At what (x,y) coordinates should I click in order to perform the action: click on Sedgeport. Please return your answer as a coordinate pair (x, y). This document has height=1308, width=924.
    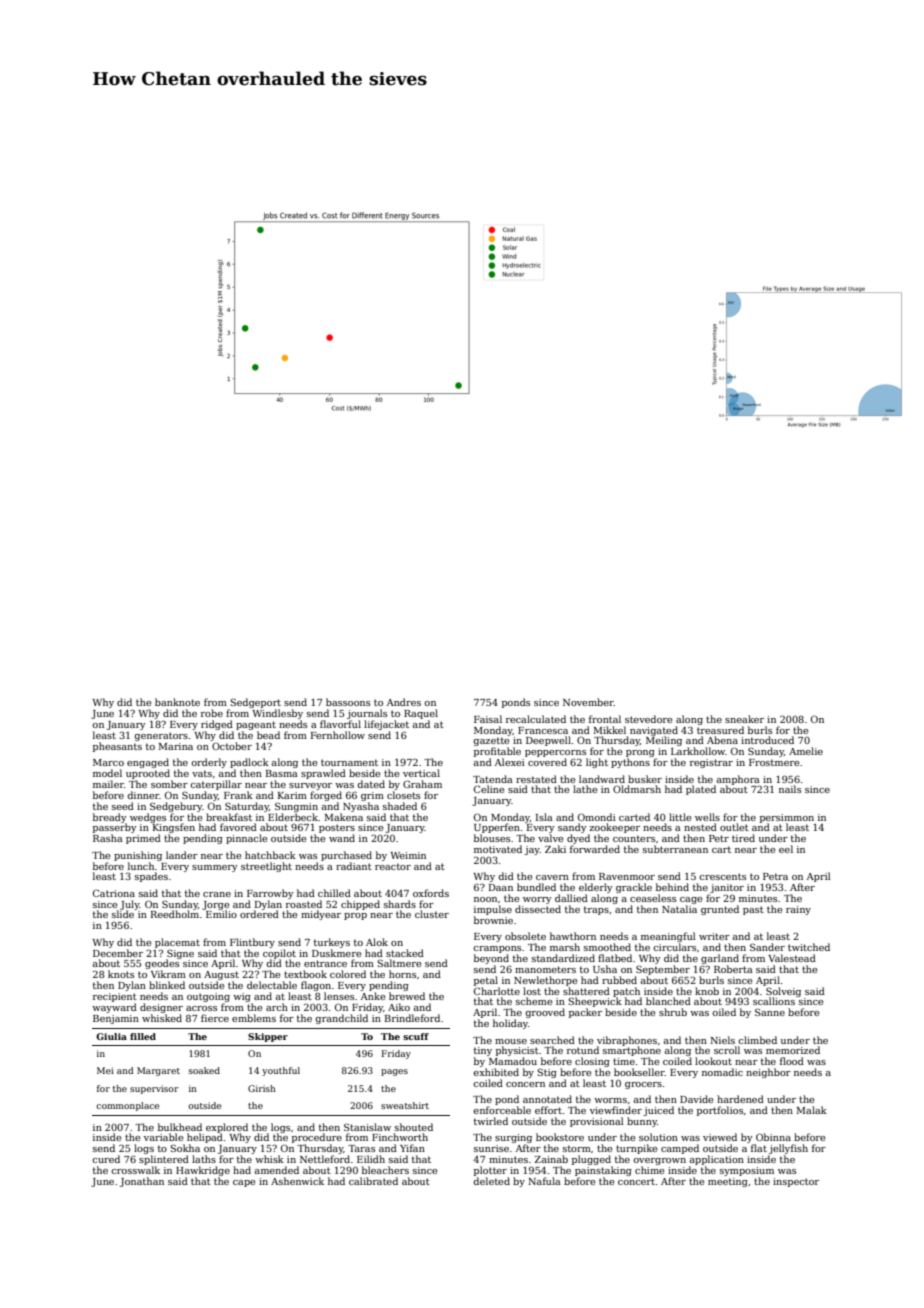
    Looking at the image, I should click on (255, 703).
